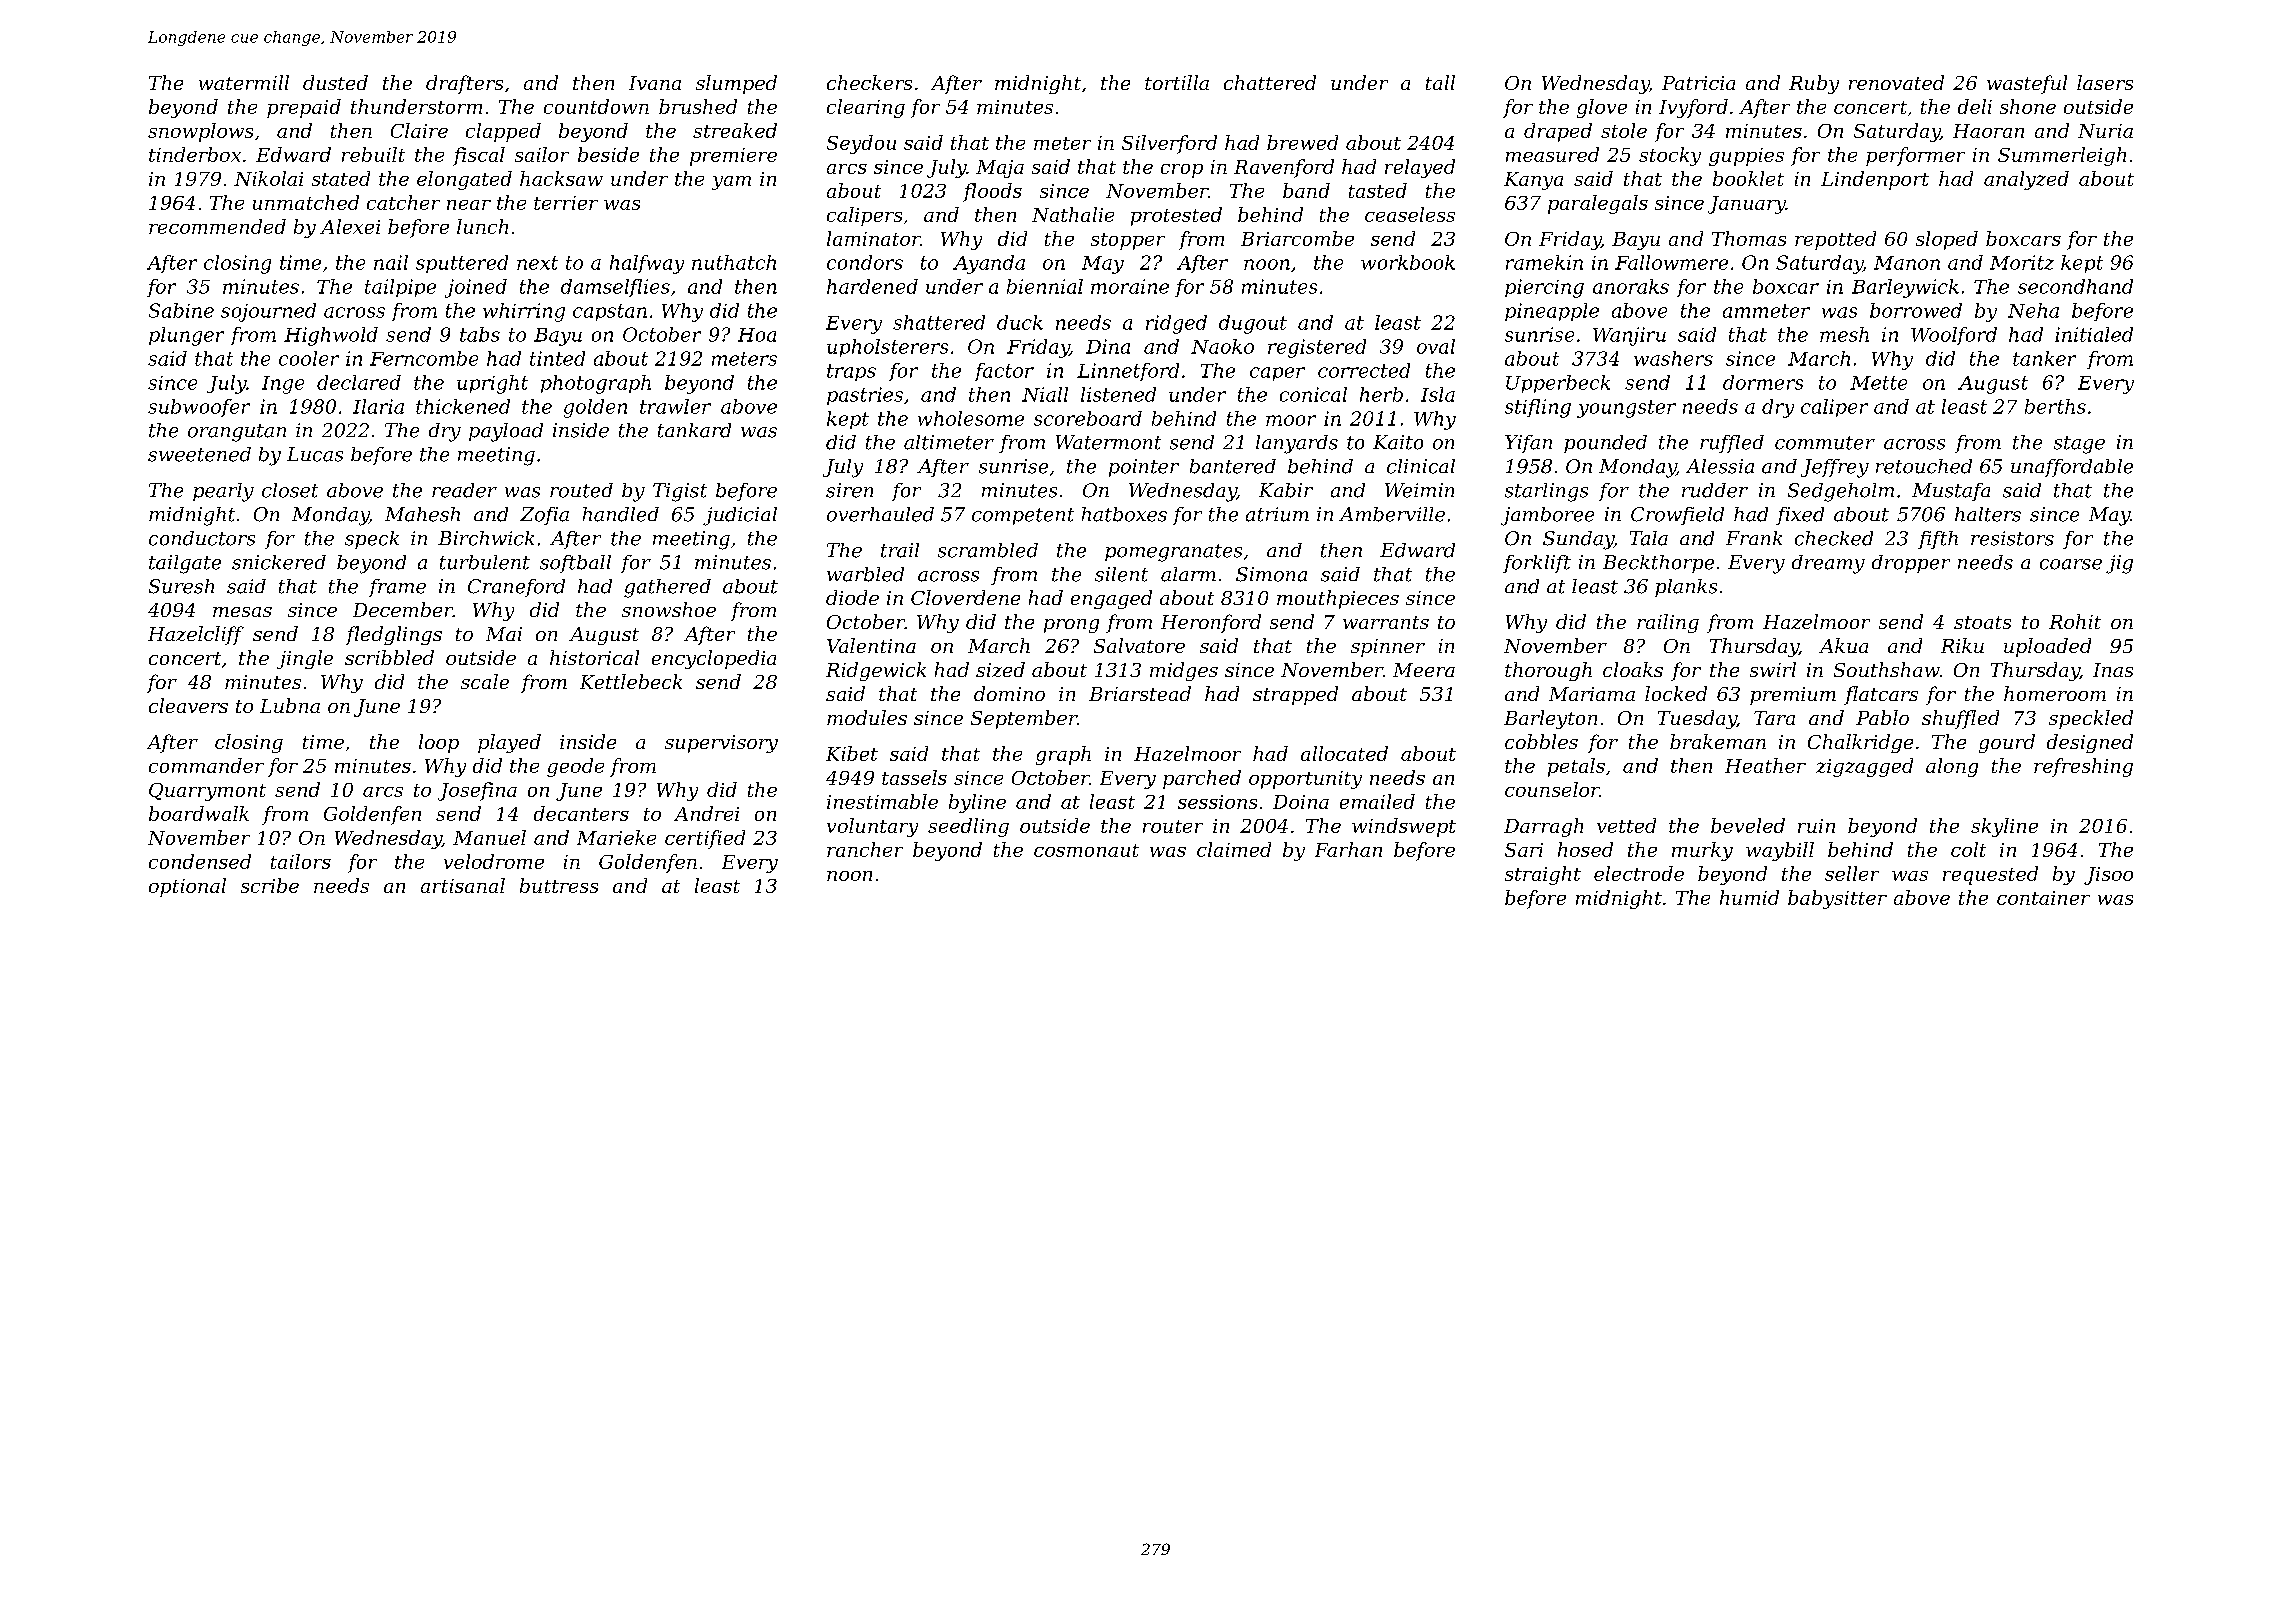  What do you see at coordinates (1633, 669) in the page?
I see `cloaks` at bounding box center [1633, 669].
